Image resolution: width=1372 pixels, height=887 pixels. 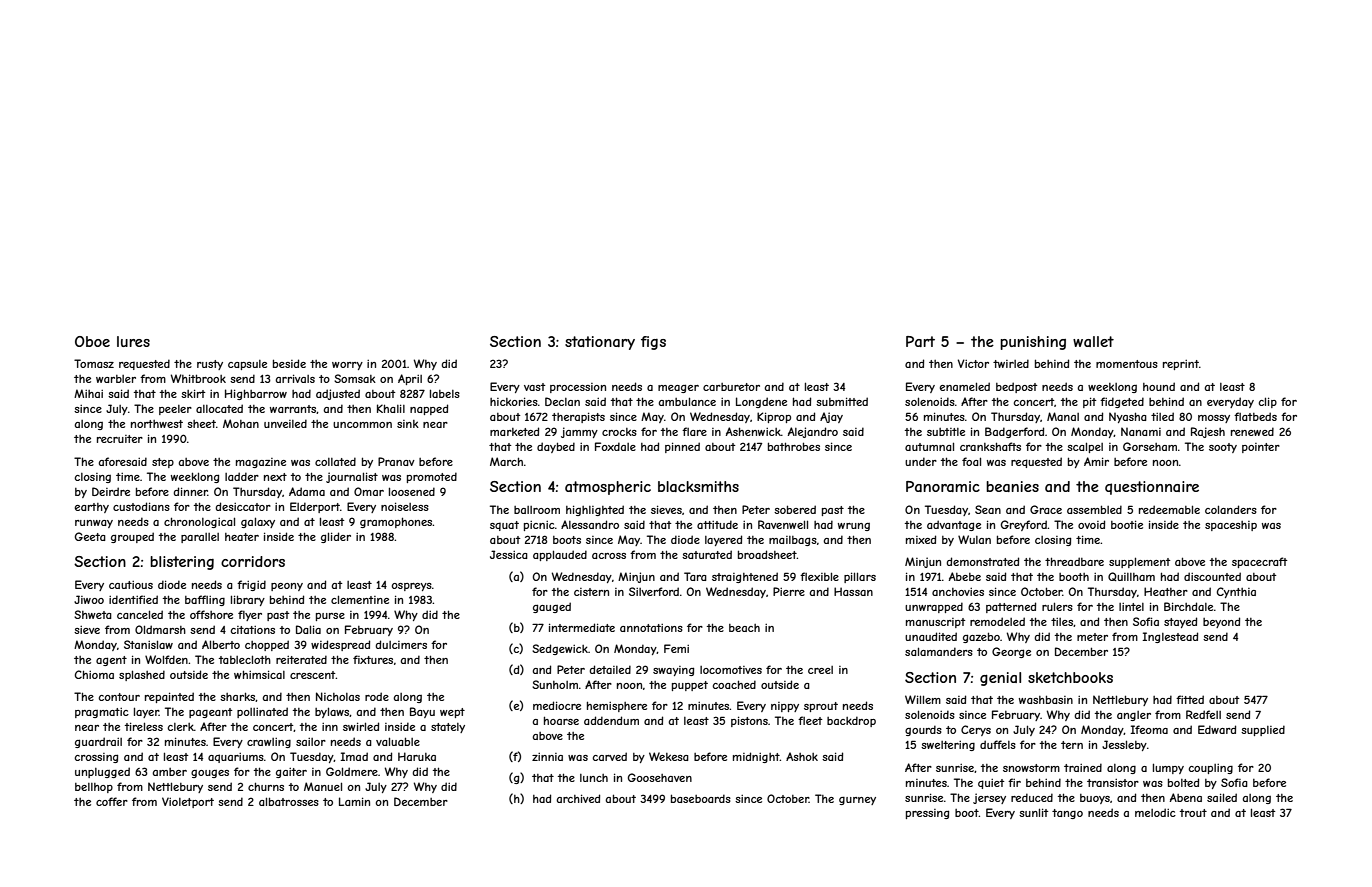 I want to click on coffer, so click(x=112, y=801).
